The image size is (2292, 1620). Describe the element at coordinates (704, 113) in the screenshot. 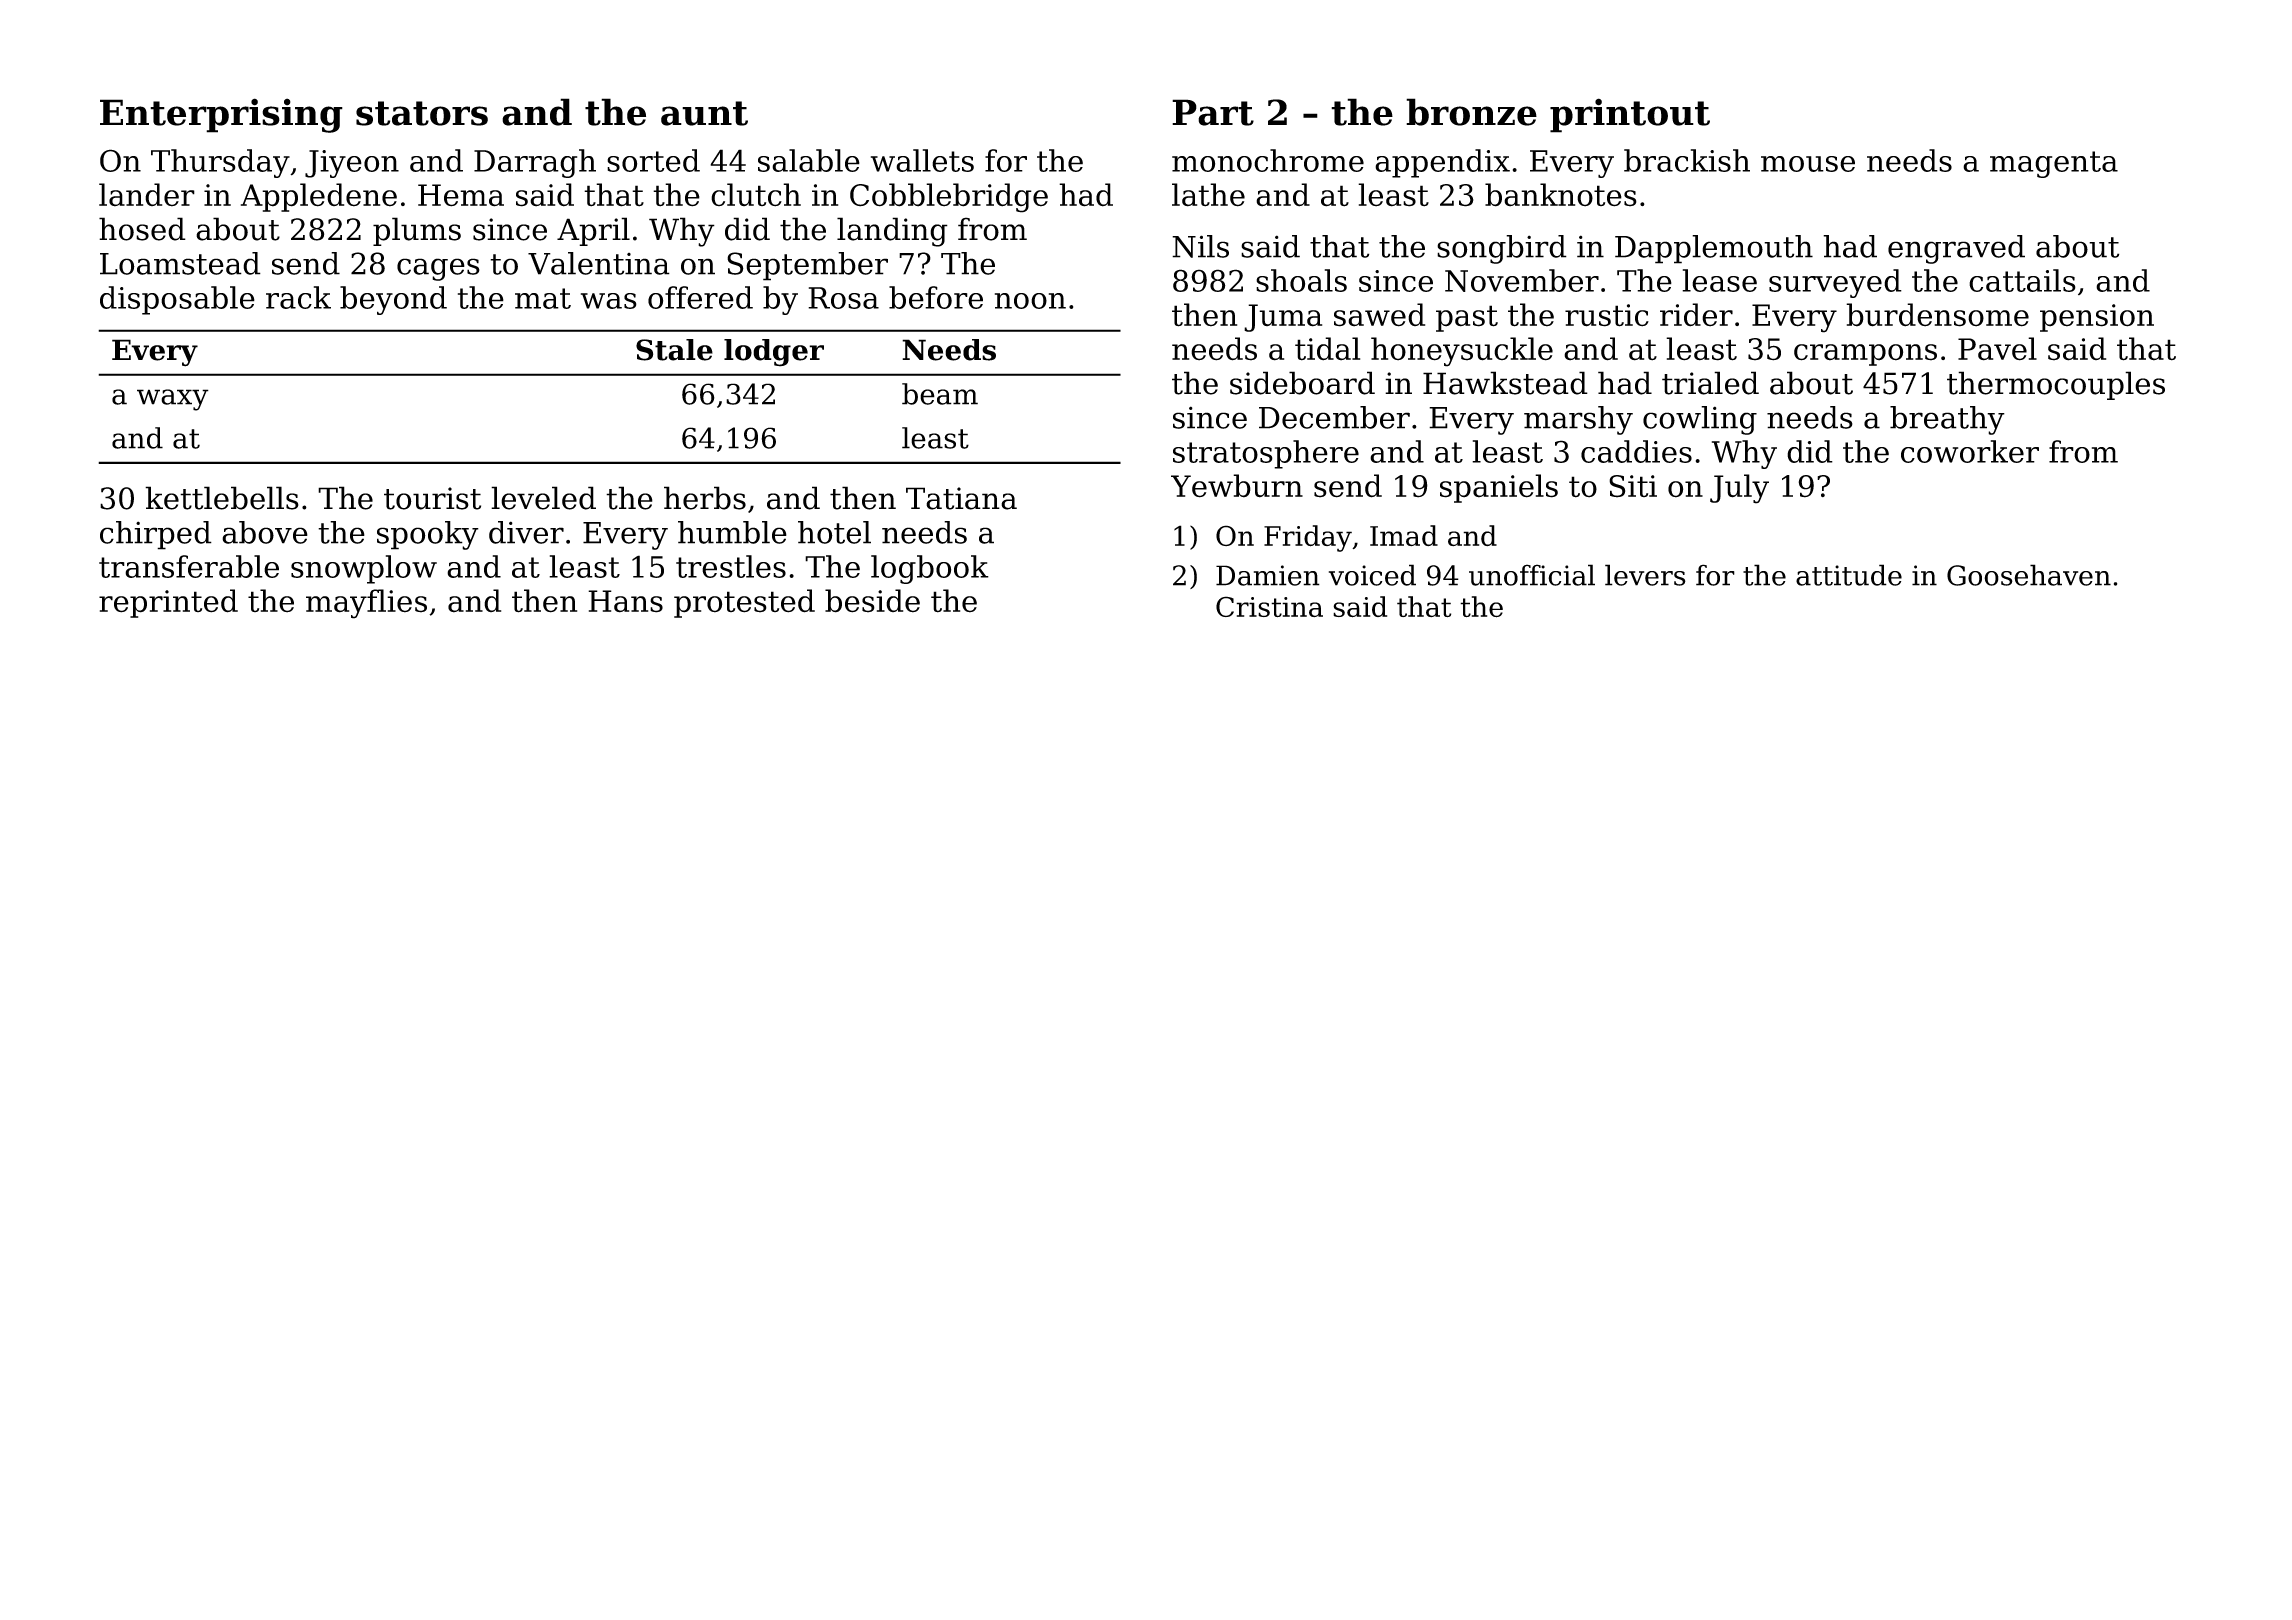

I see `aunt` at that location.
